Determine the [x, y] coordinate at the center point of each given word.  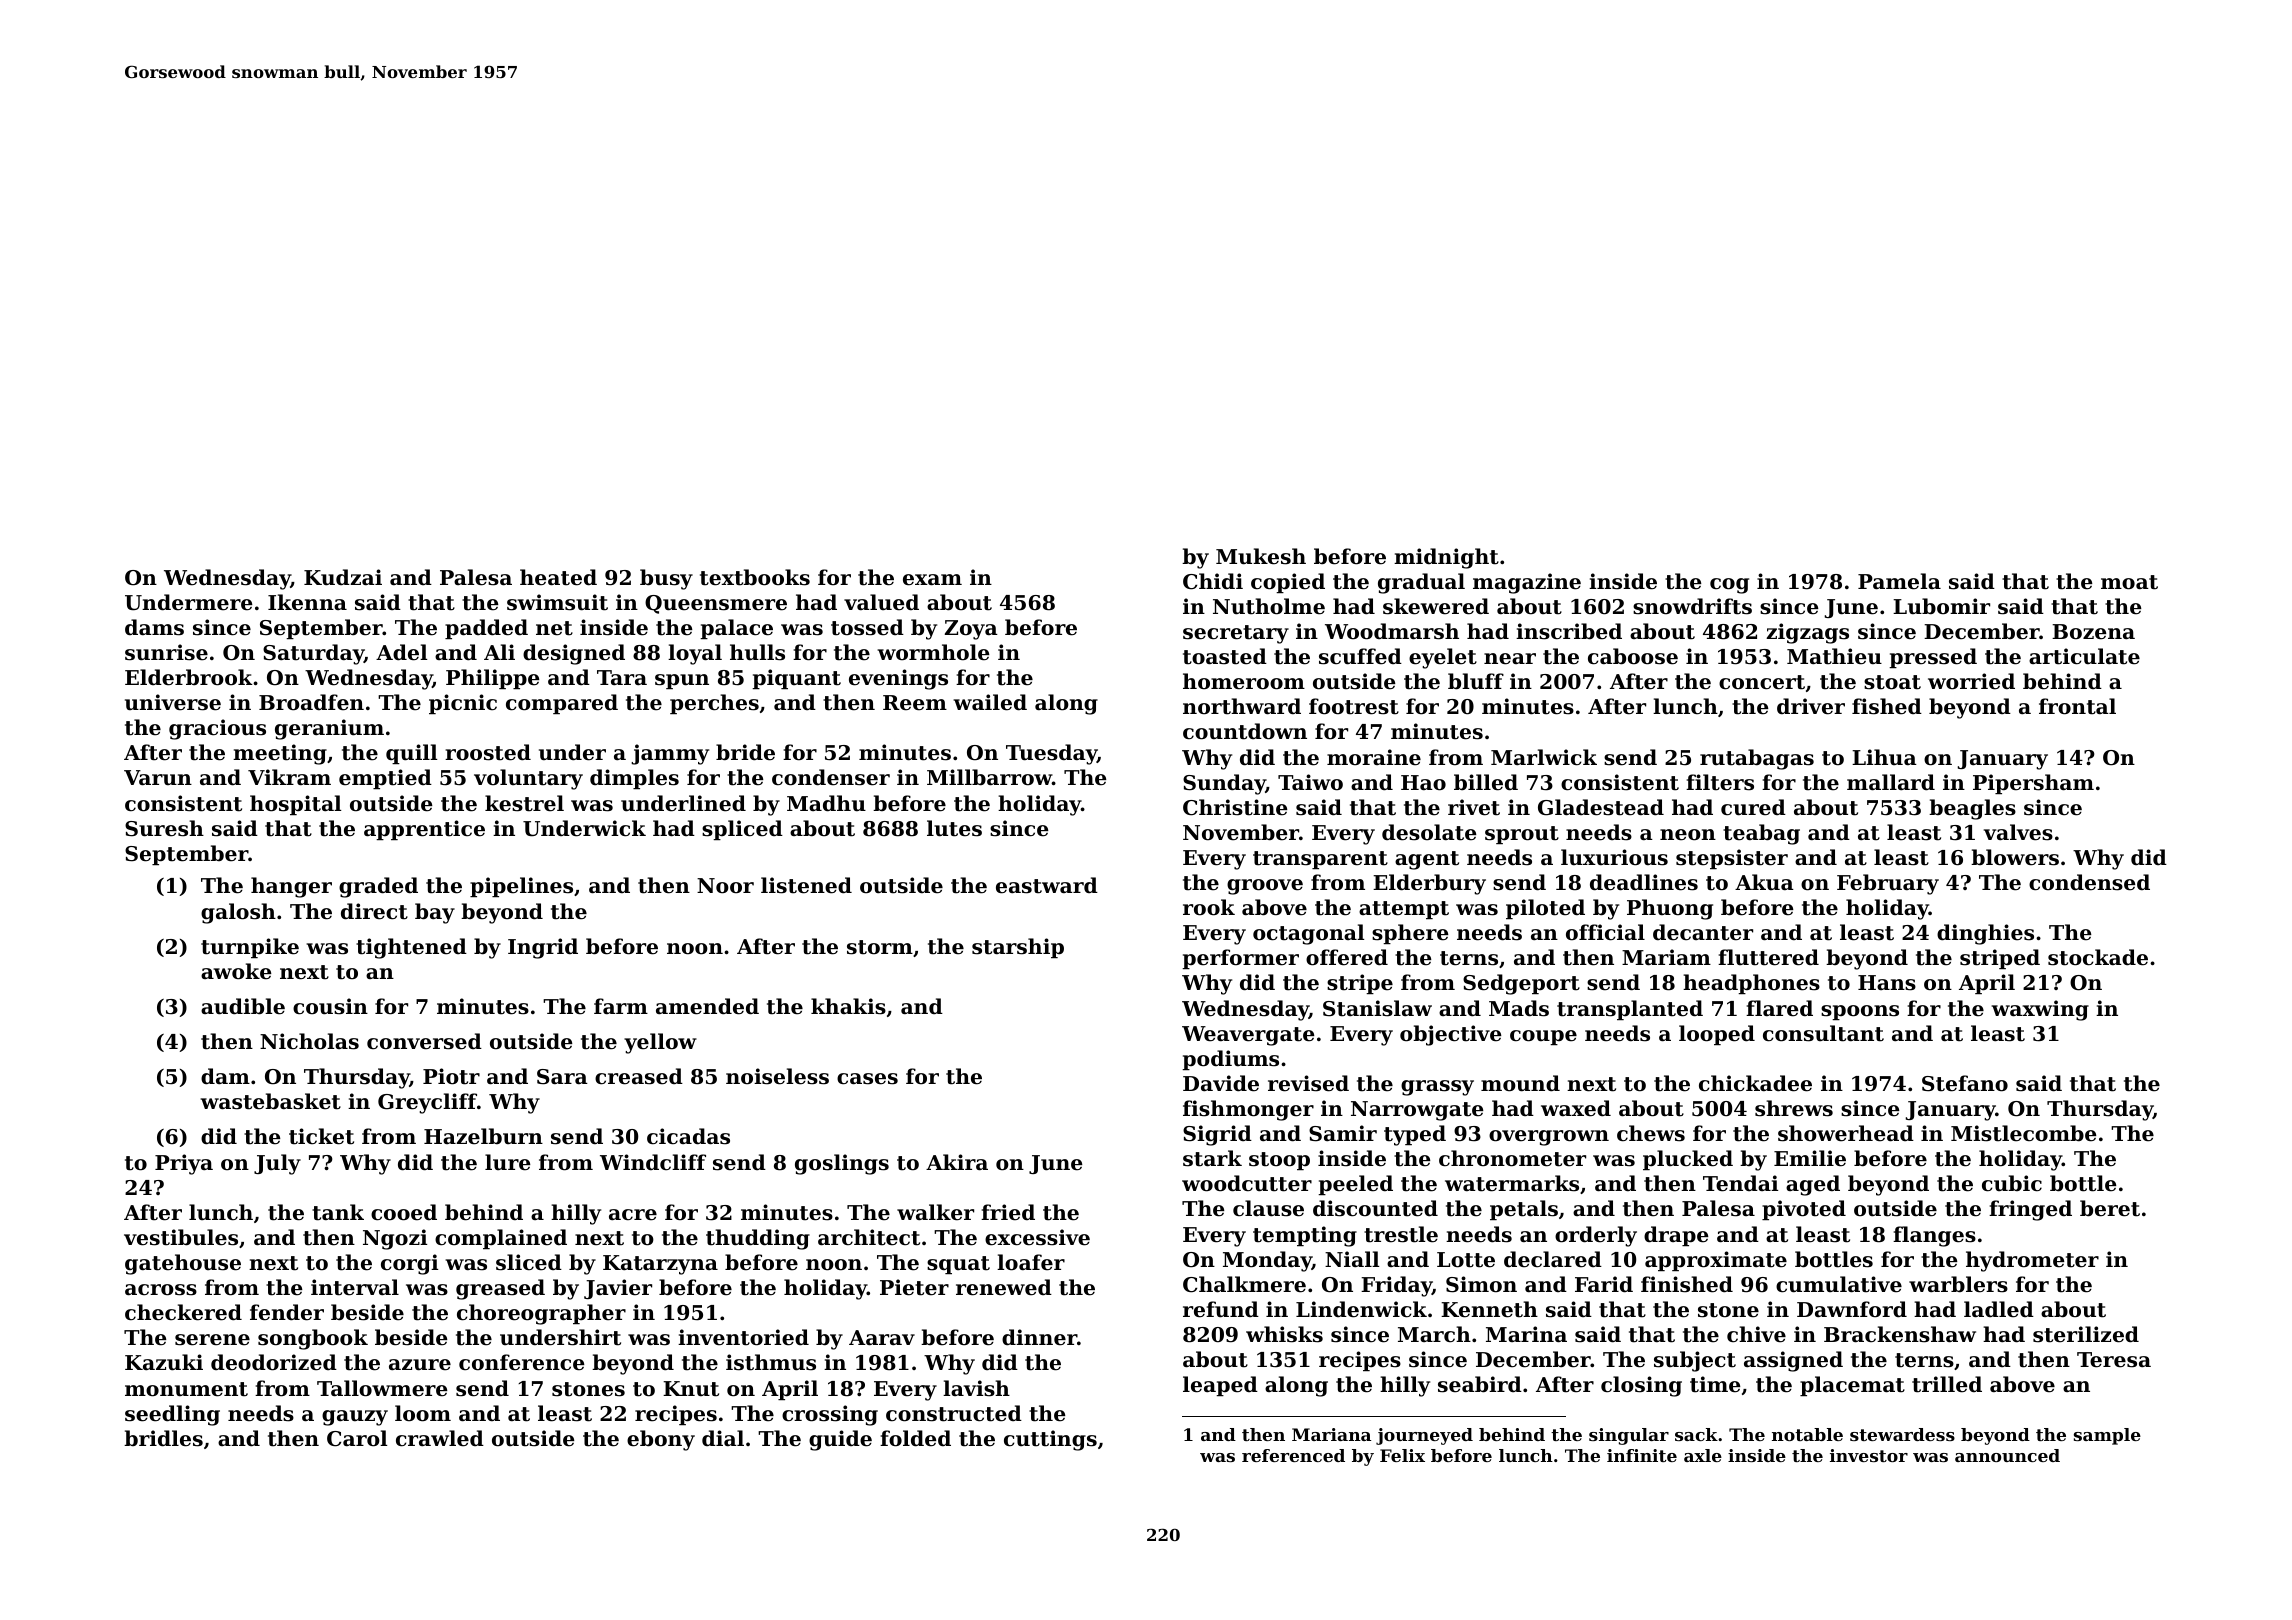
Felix [1402, 1455]
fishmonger [1248, 1110]
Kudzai [343, 577]
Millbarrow [989, 777]
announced [2007, 1455]
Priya [184, 1164]
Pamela [1899, 581]
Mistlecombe [2023, 1133]
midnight [1446, 558]
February [1888, 884]
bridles [163, 1438]
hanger [291, 887]
